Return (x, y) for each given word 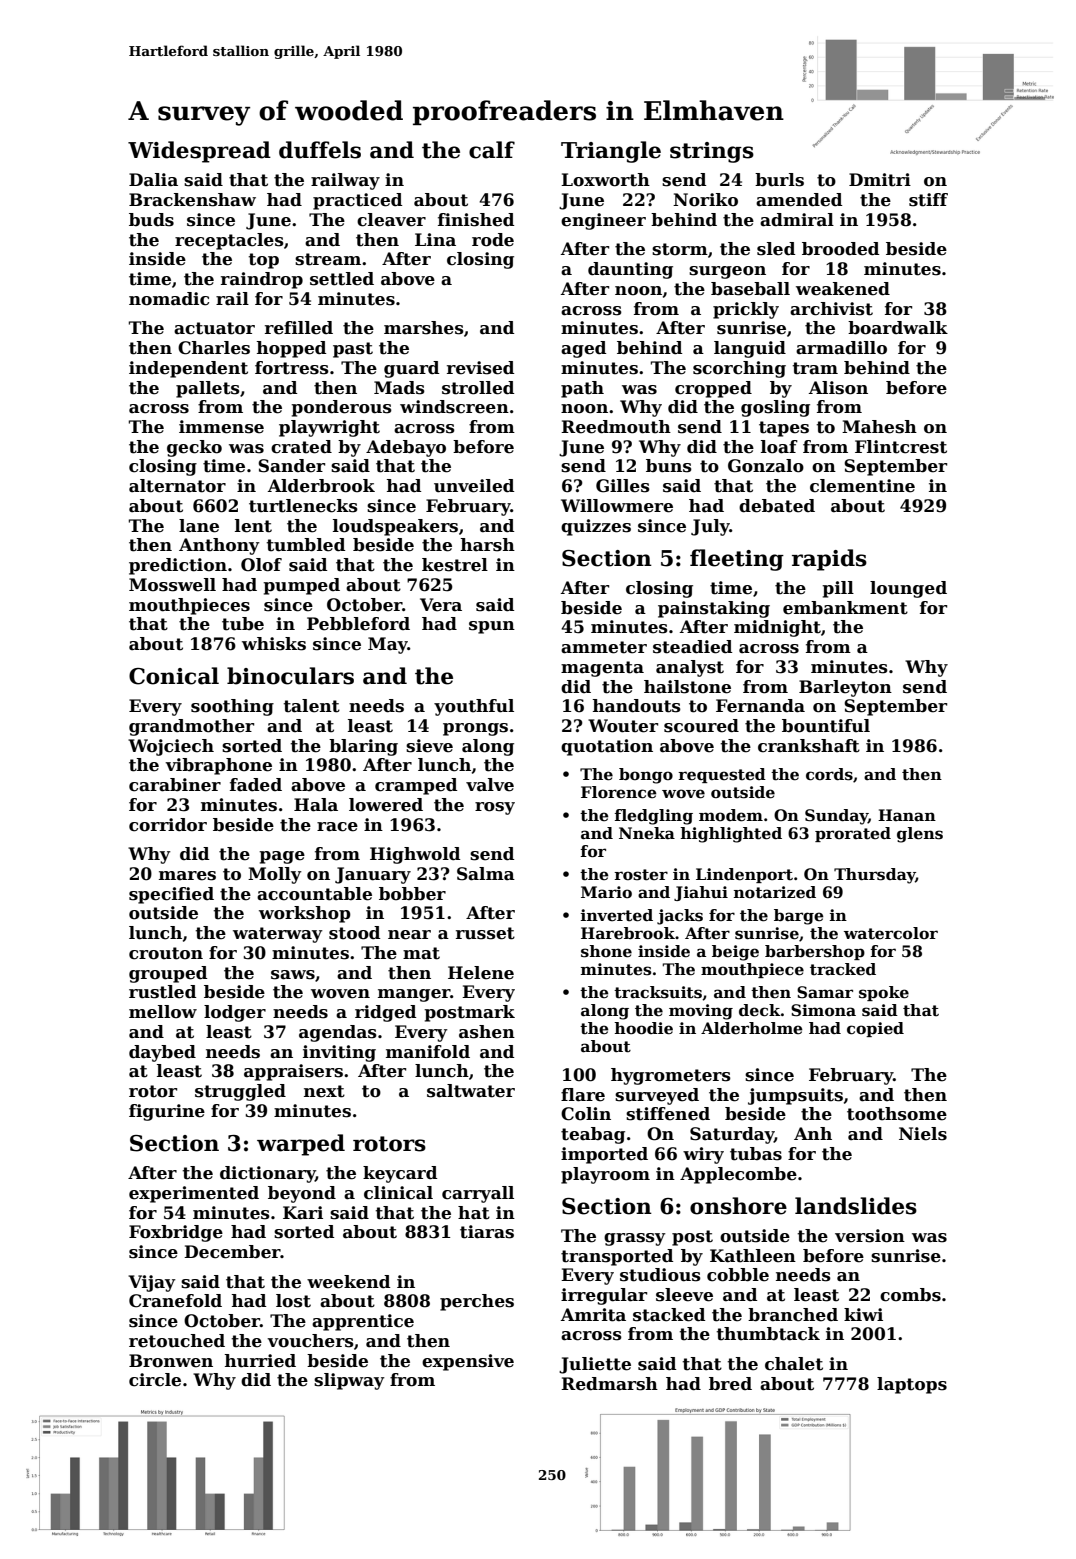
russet (485, 933)
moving (701, 1012)
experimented (194, 1194)
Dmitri (880, 180)
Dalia (153, 180)
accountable (314, 894)
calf (492, 150)
